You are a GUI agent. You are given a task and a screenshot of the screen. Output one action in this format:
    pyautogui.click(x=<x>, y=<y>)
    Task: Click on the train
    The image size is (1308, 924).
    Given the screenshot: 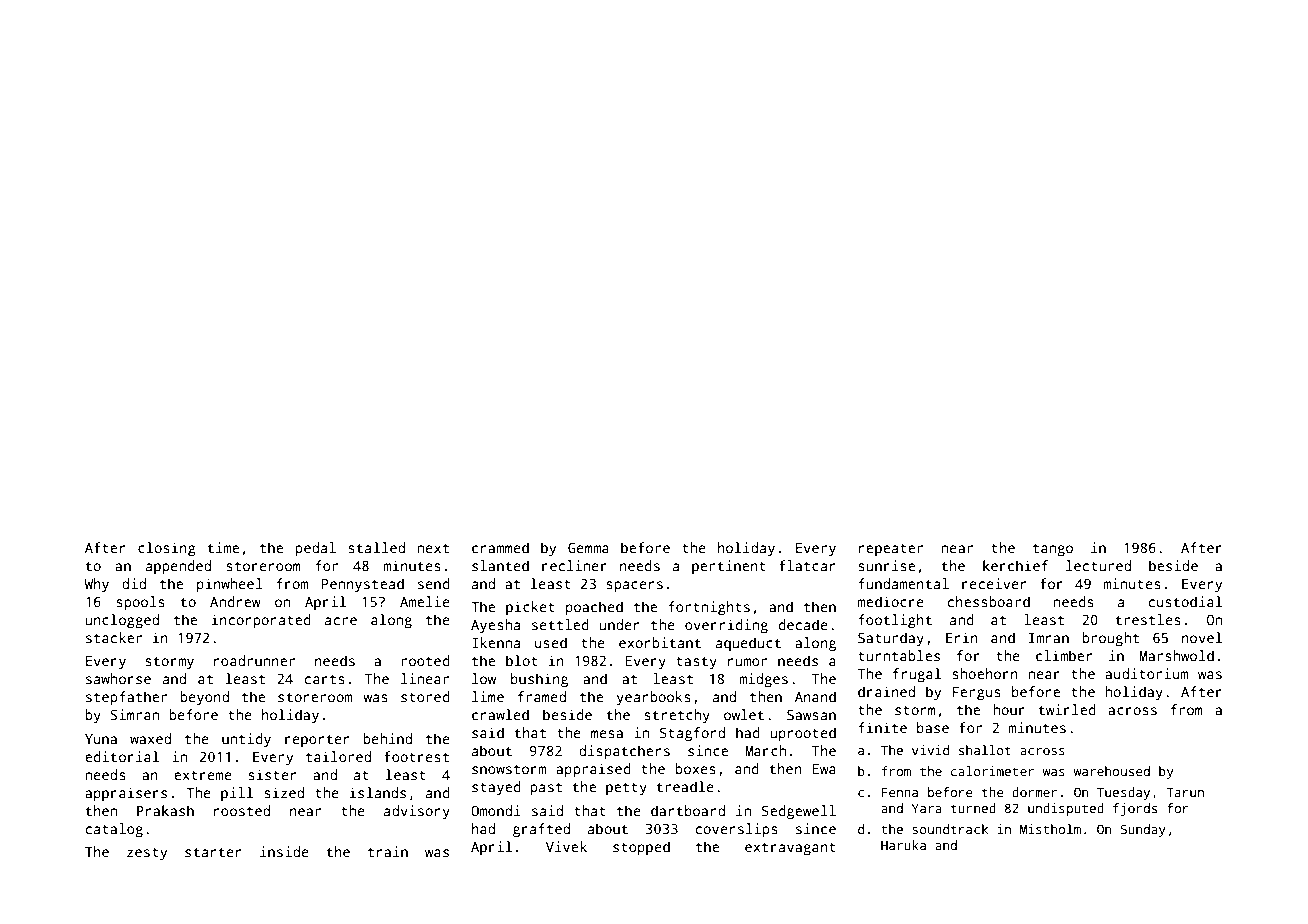 What is the action you would take?
    pyautogui.click(x=388, y=851)
